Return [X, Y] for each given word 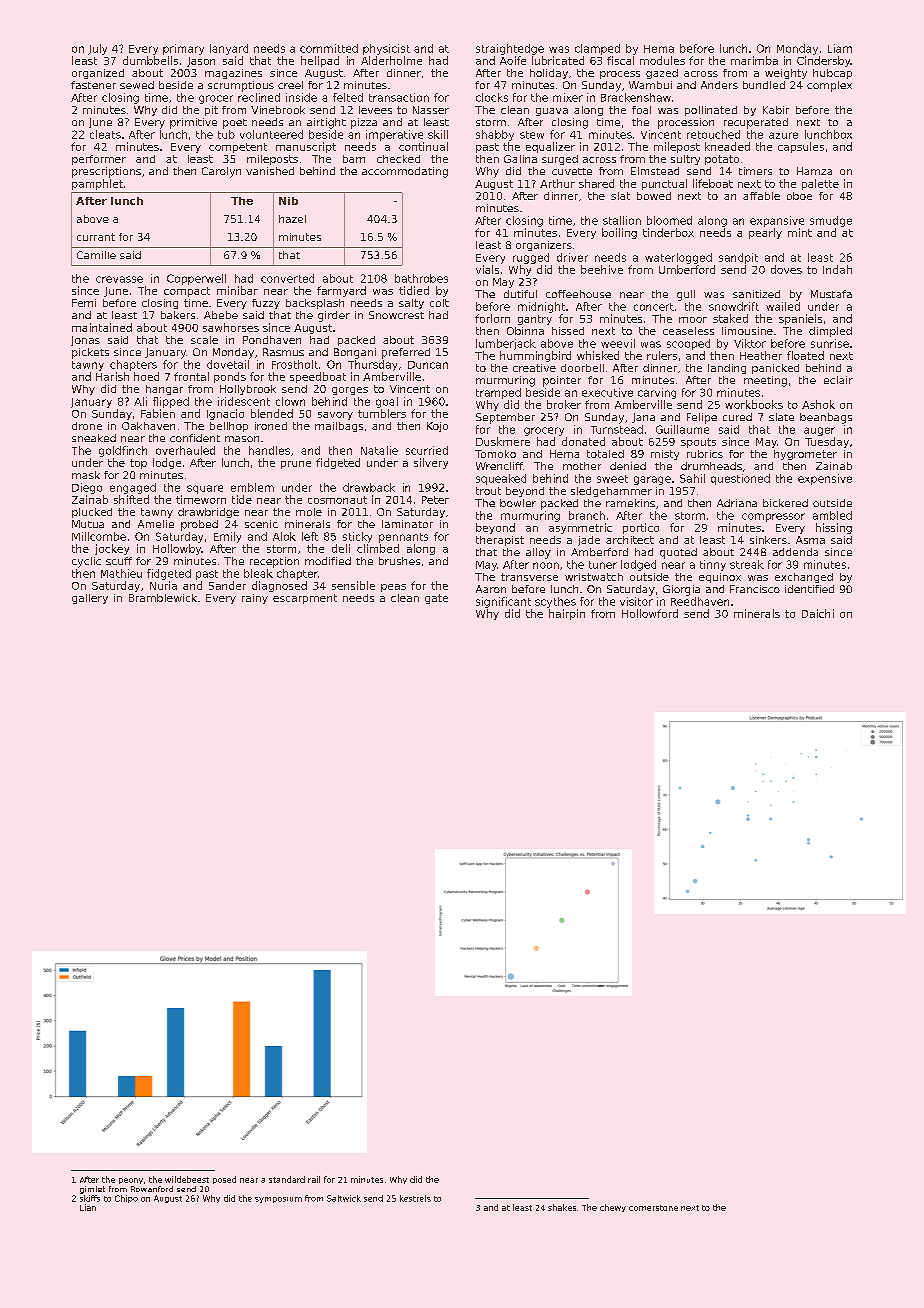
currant [96, 237]
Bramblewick [163, 598]
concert [654, 307]
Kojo [437, 427]
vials [487, 269]
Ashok [818, 404]
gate [436, 599]
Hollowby [177, 549]
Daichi [818, 613]
